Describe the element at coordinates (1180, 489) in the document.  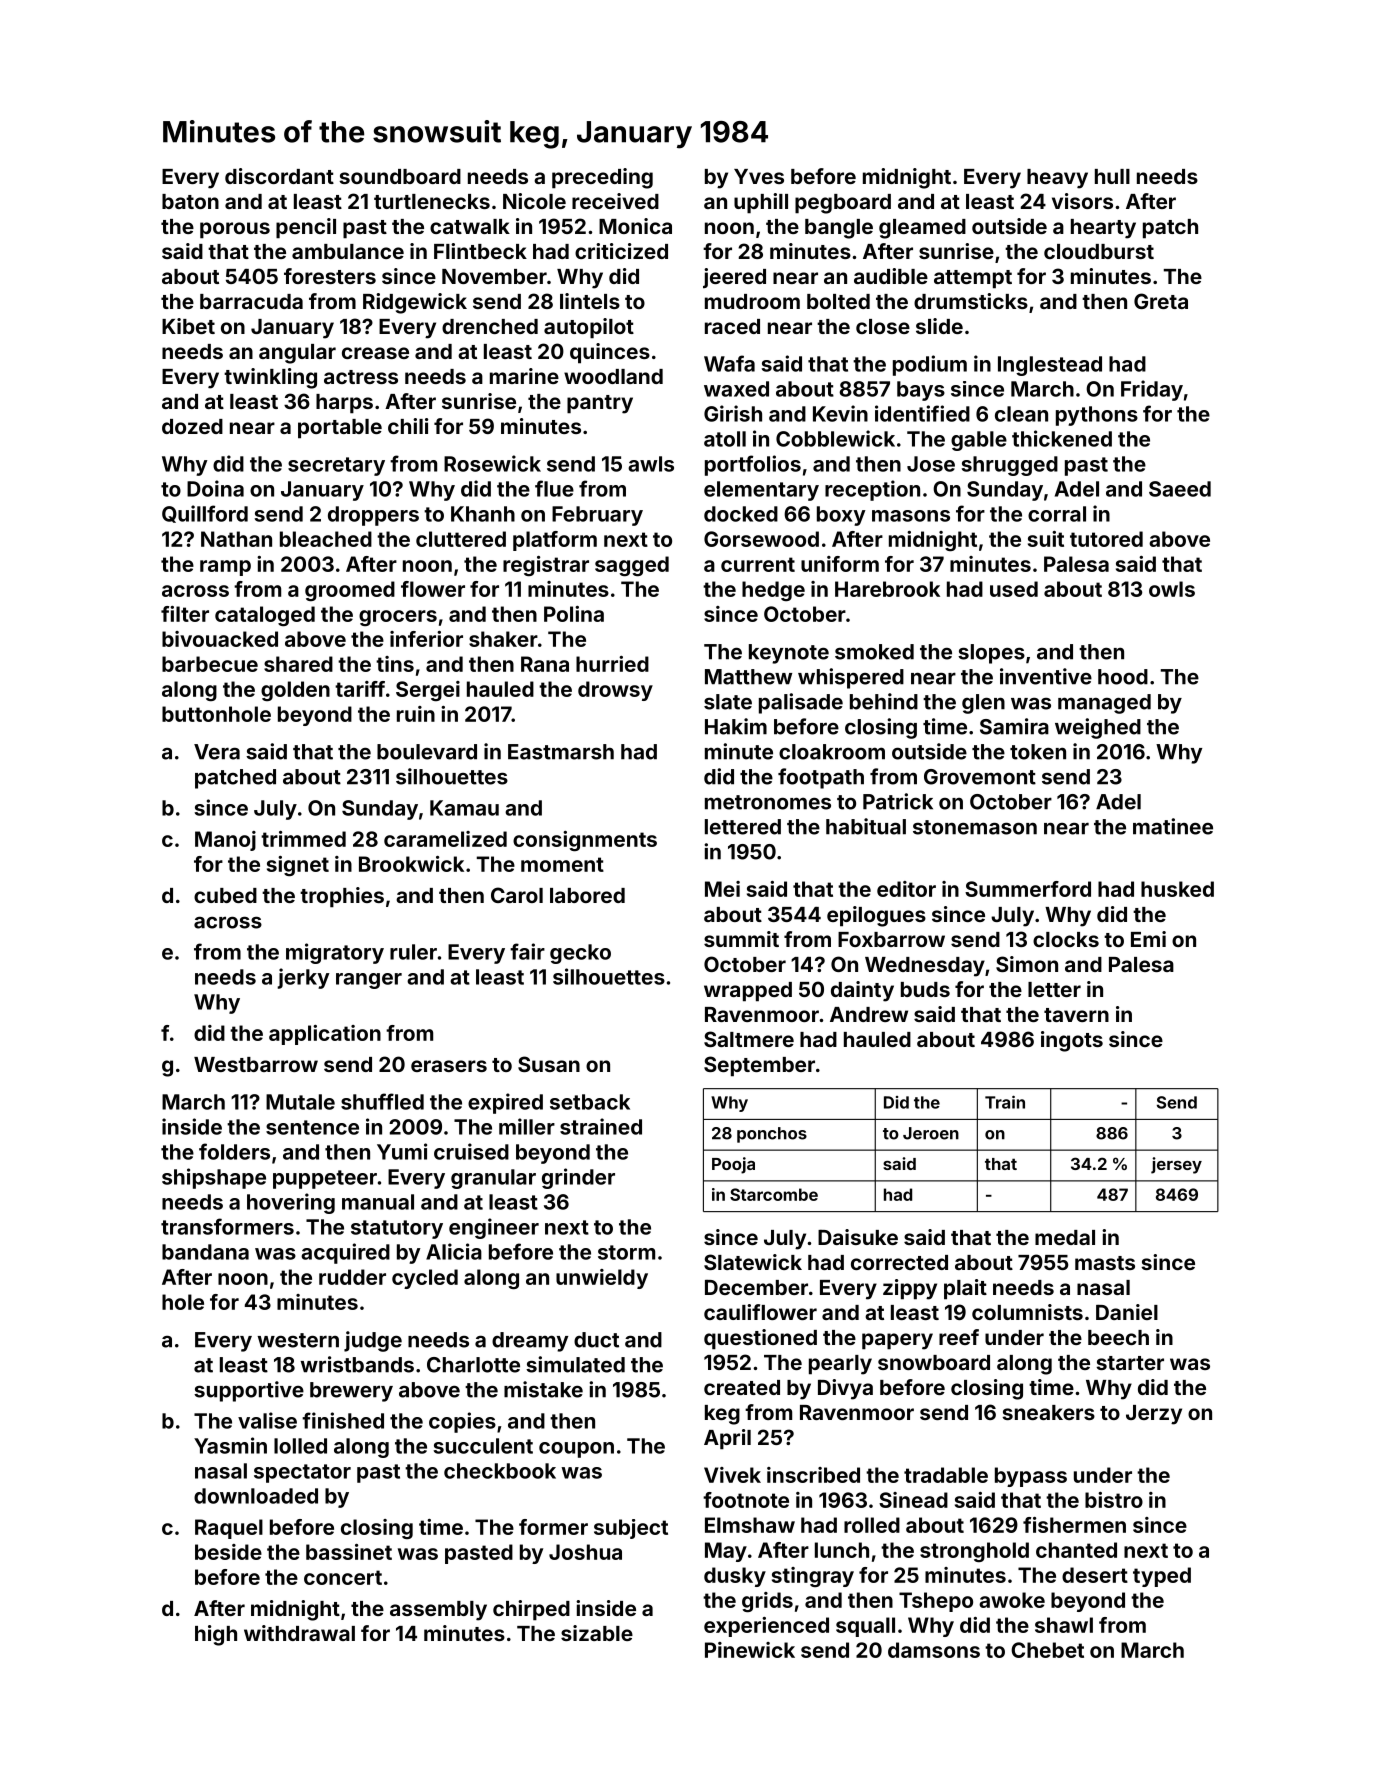
I see `Saeed` at that location.
